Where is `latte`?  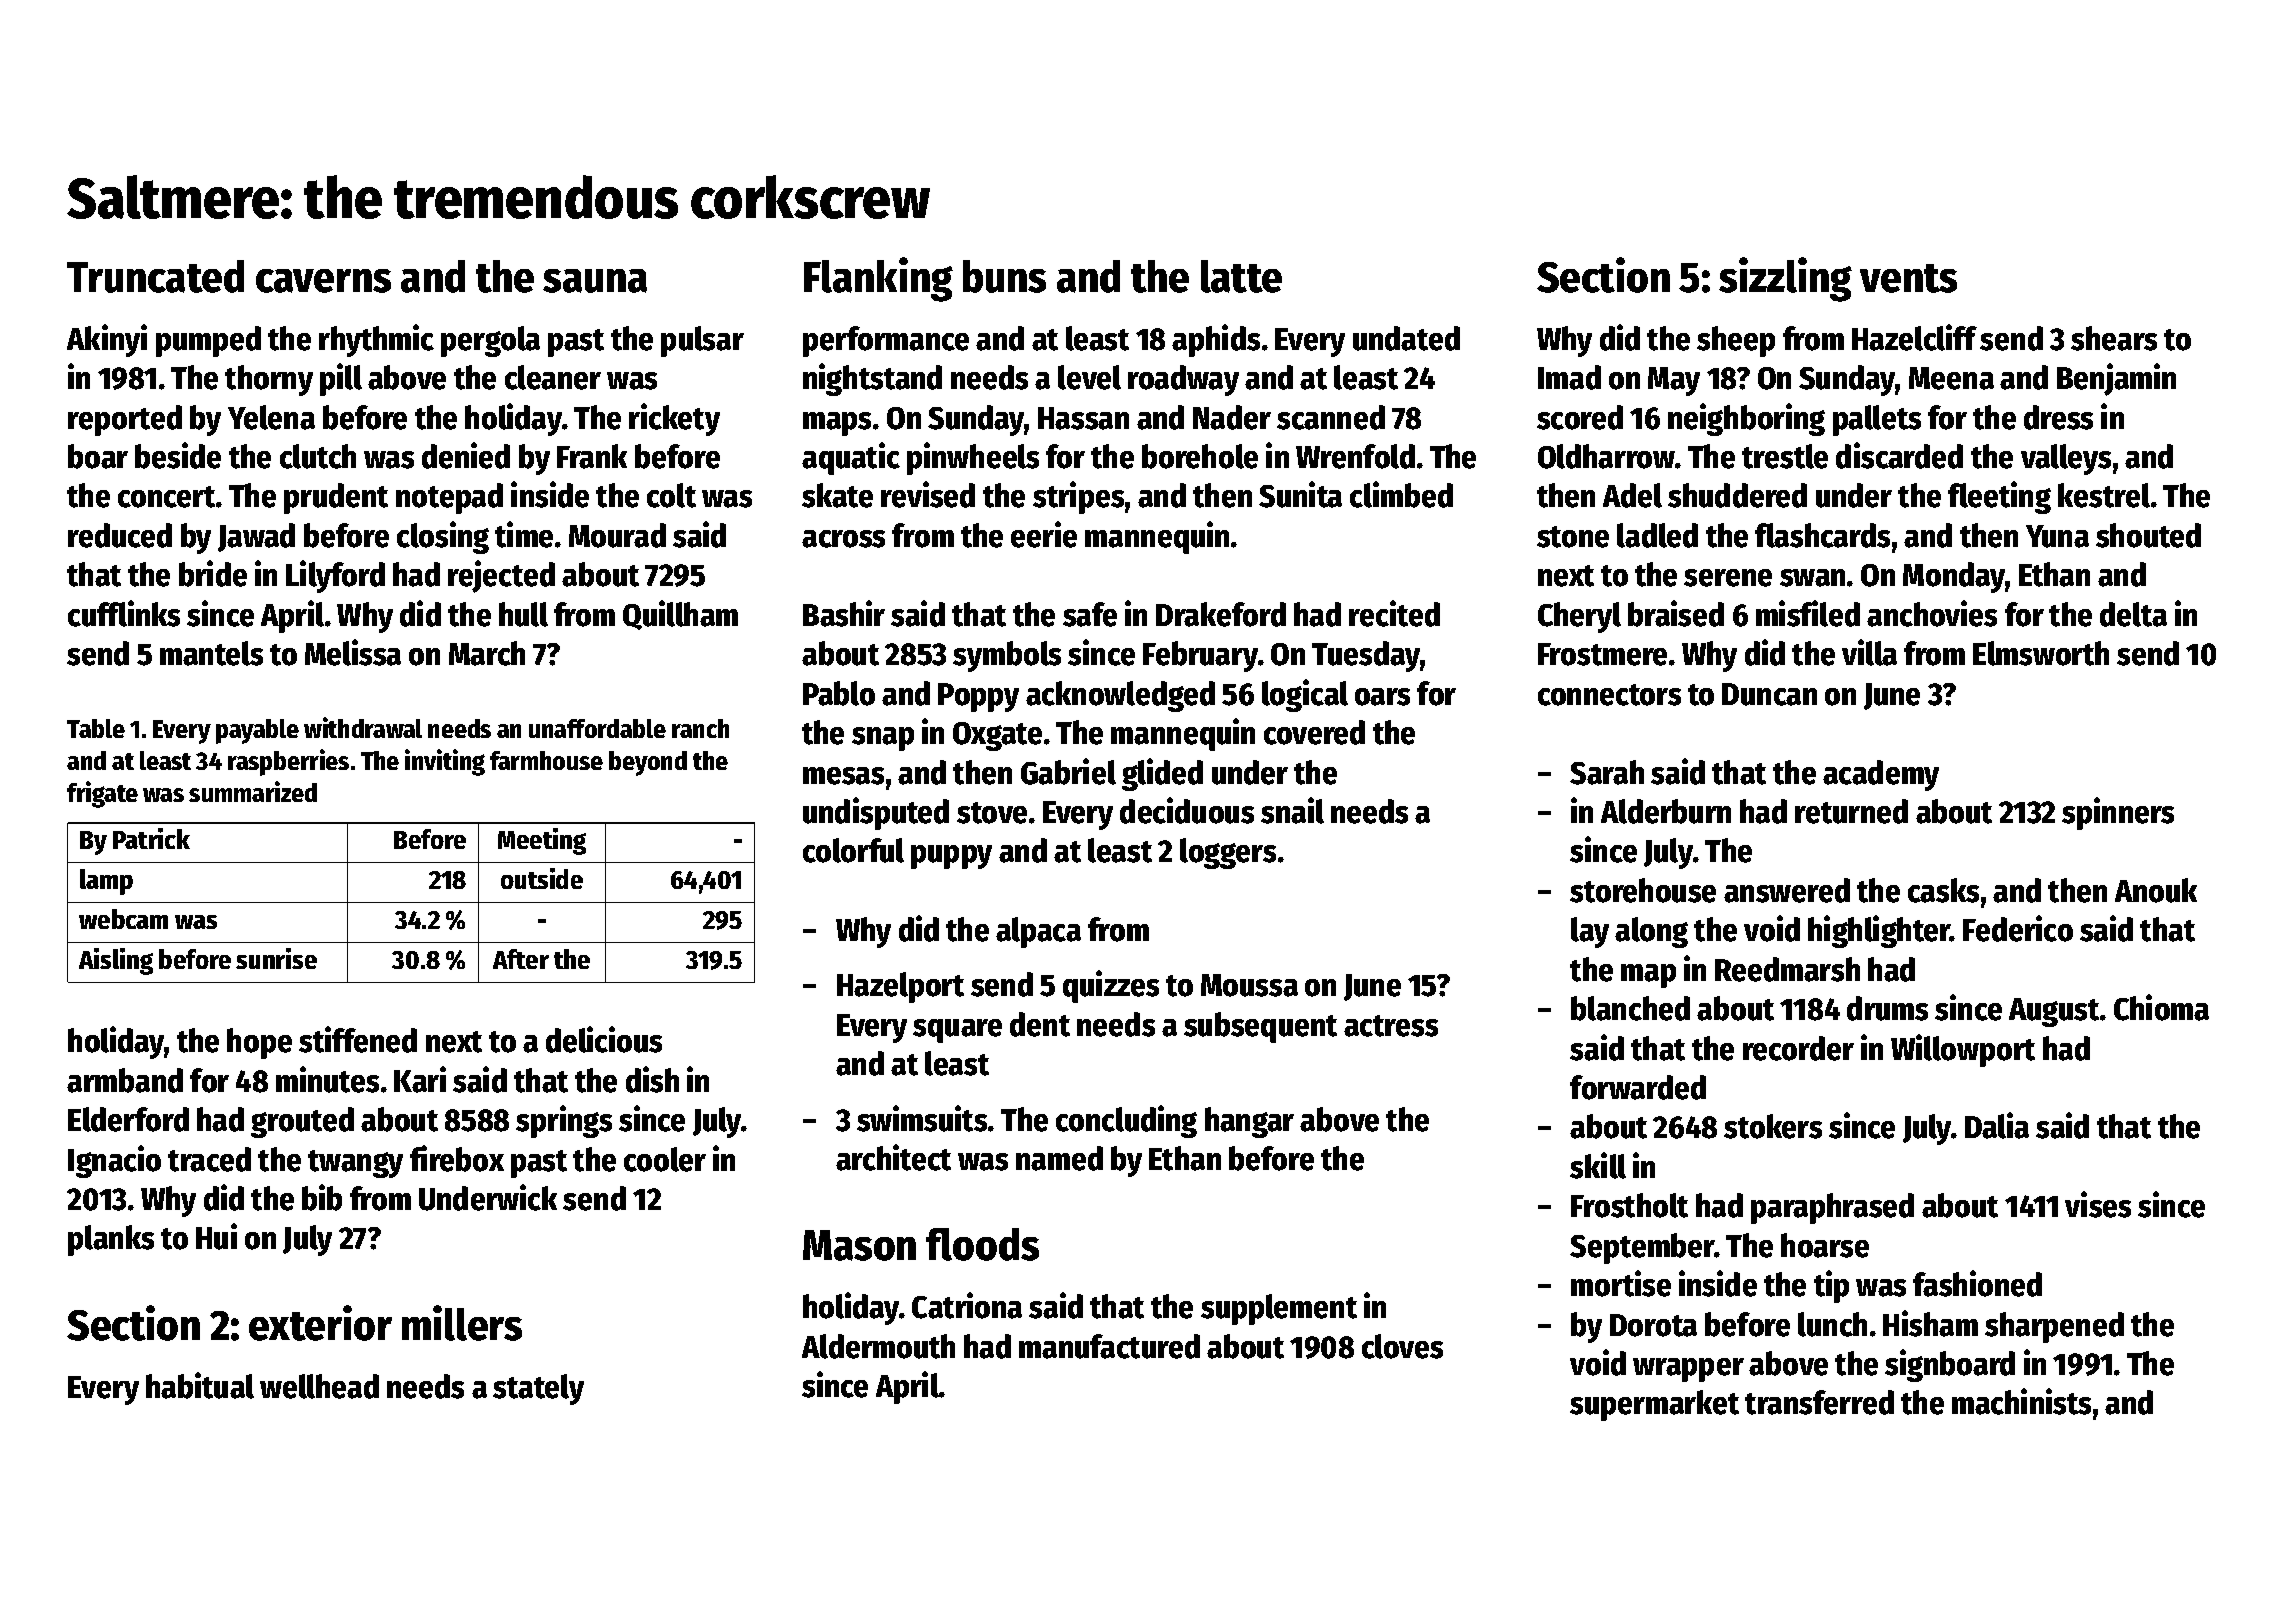
latte is located at coordinates (1241, 276).
